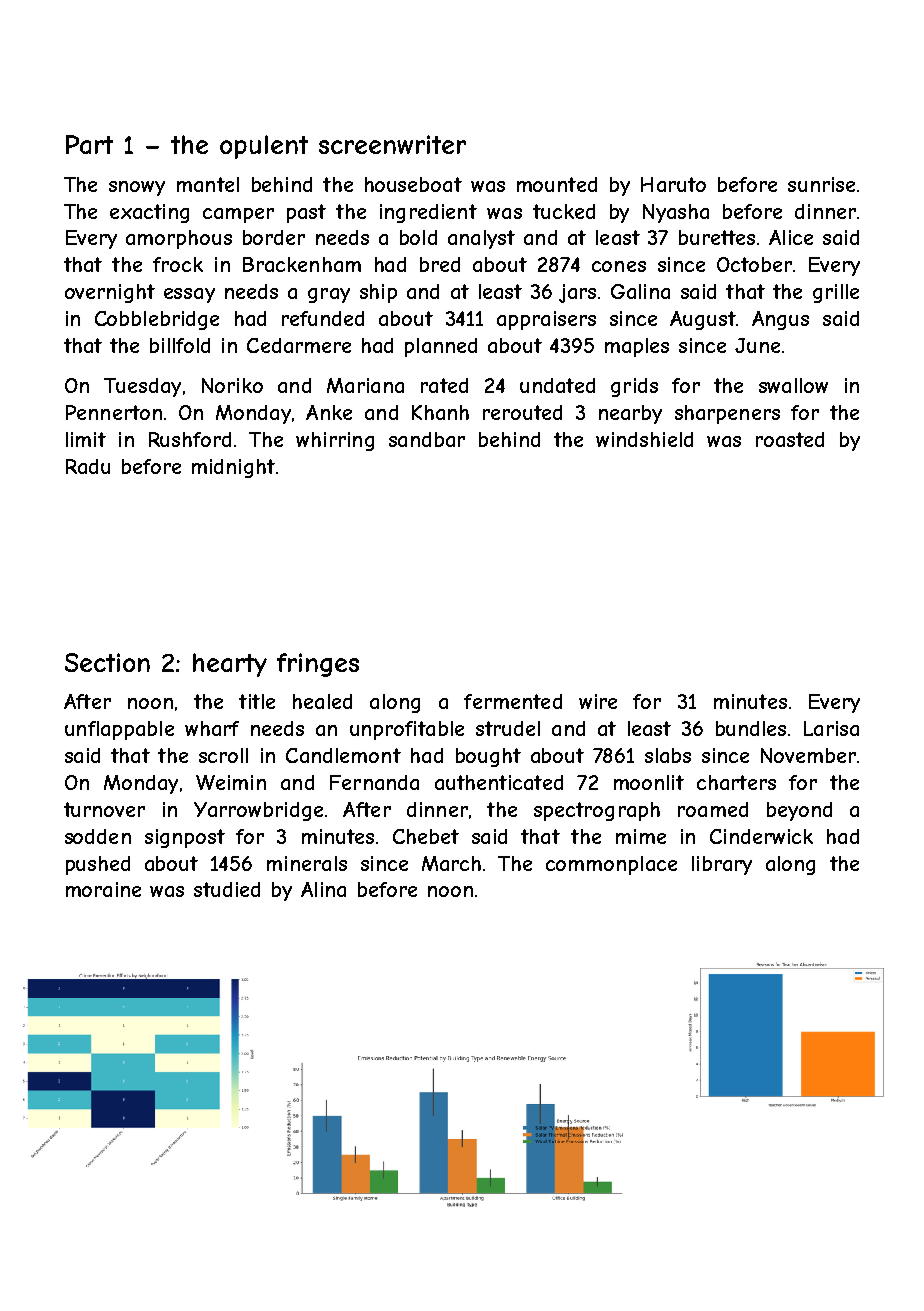 The width and height of the page is (924, 1311). Describe the element at coordinates (598, 701) in the page. I see `wire` at that location.
